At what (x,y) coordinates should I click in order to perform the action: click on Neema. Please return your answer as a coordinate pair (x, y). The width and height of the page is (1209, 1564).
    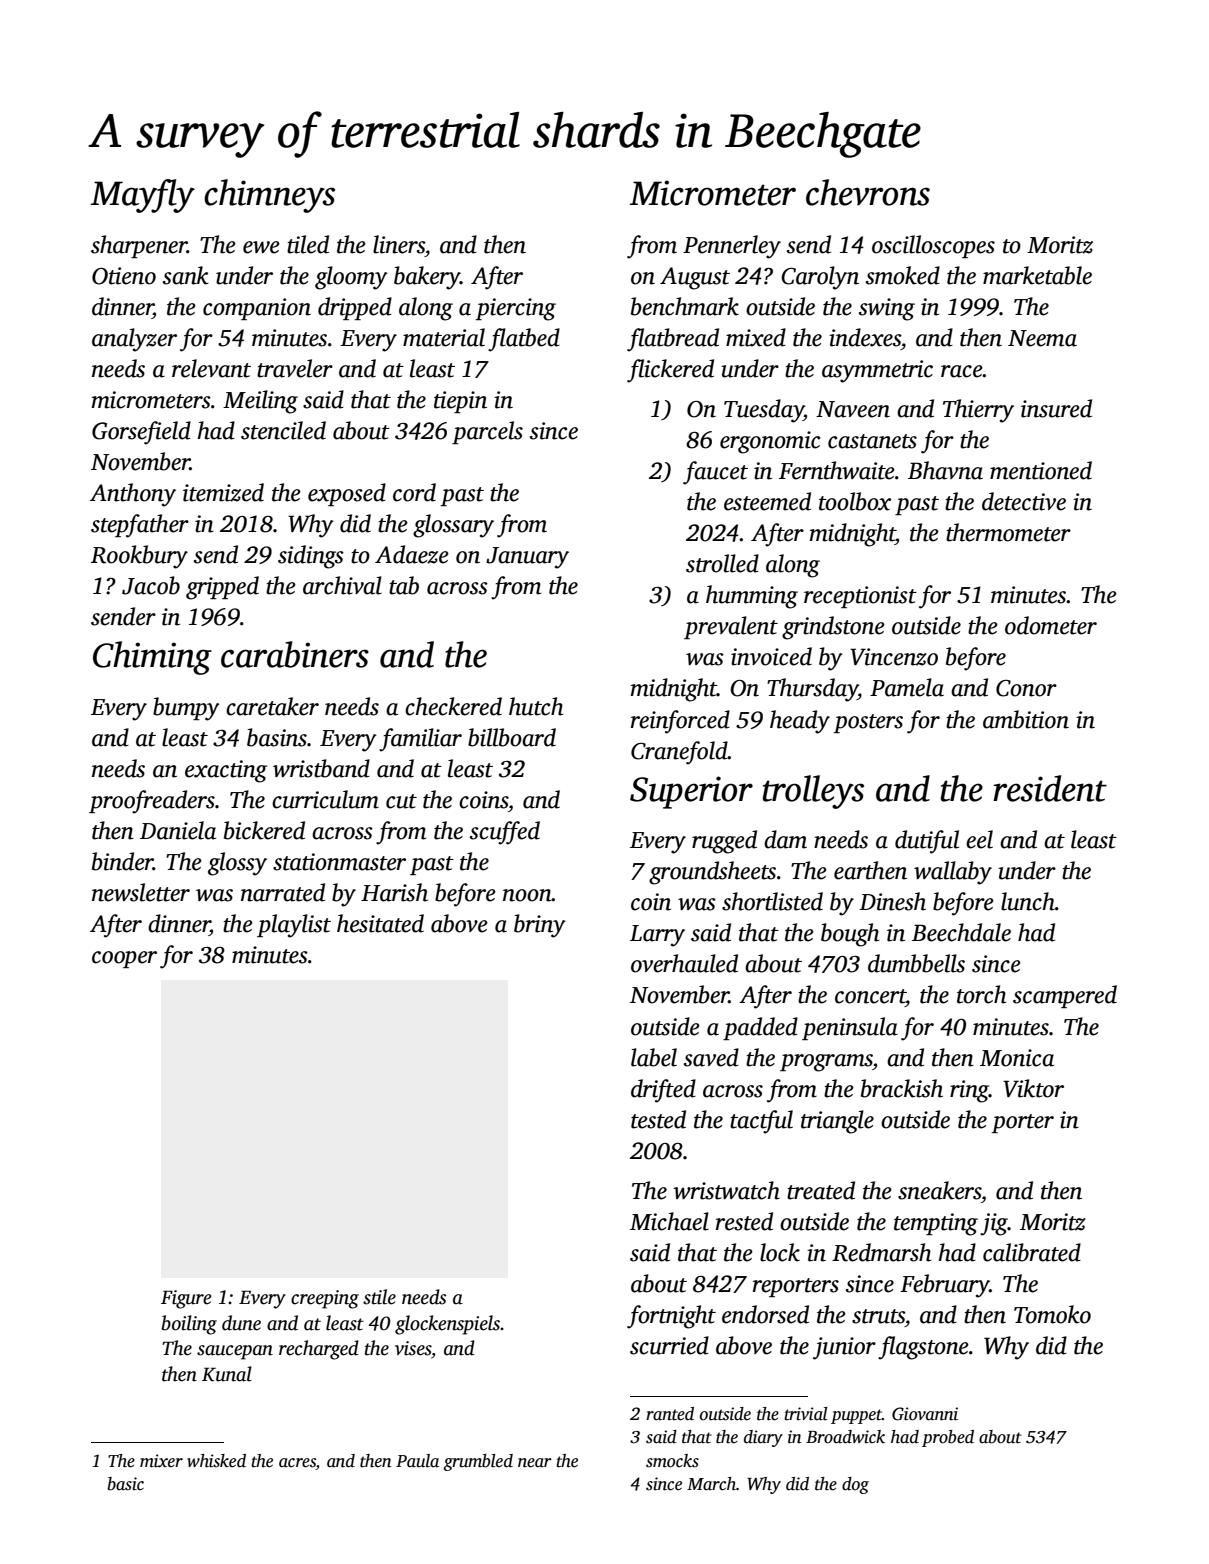
    Looking at the image, I should click on (1042, 338).
